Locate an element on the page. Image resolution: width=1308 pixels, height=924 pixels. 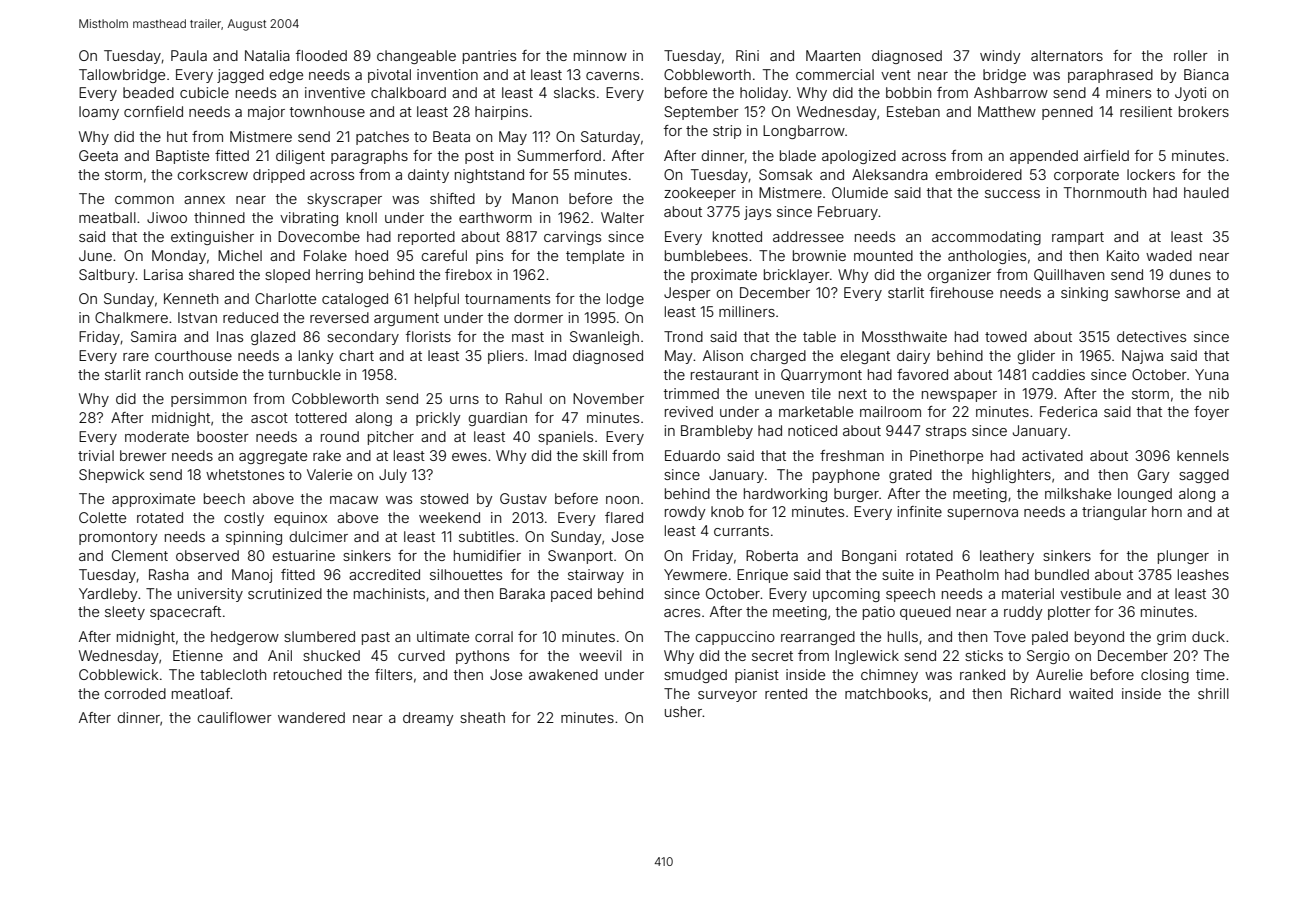
Federica is located at coordinates (1068, 411).
